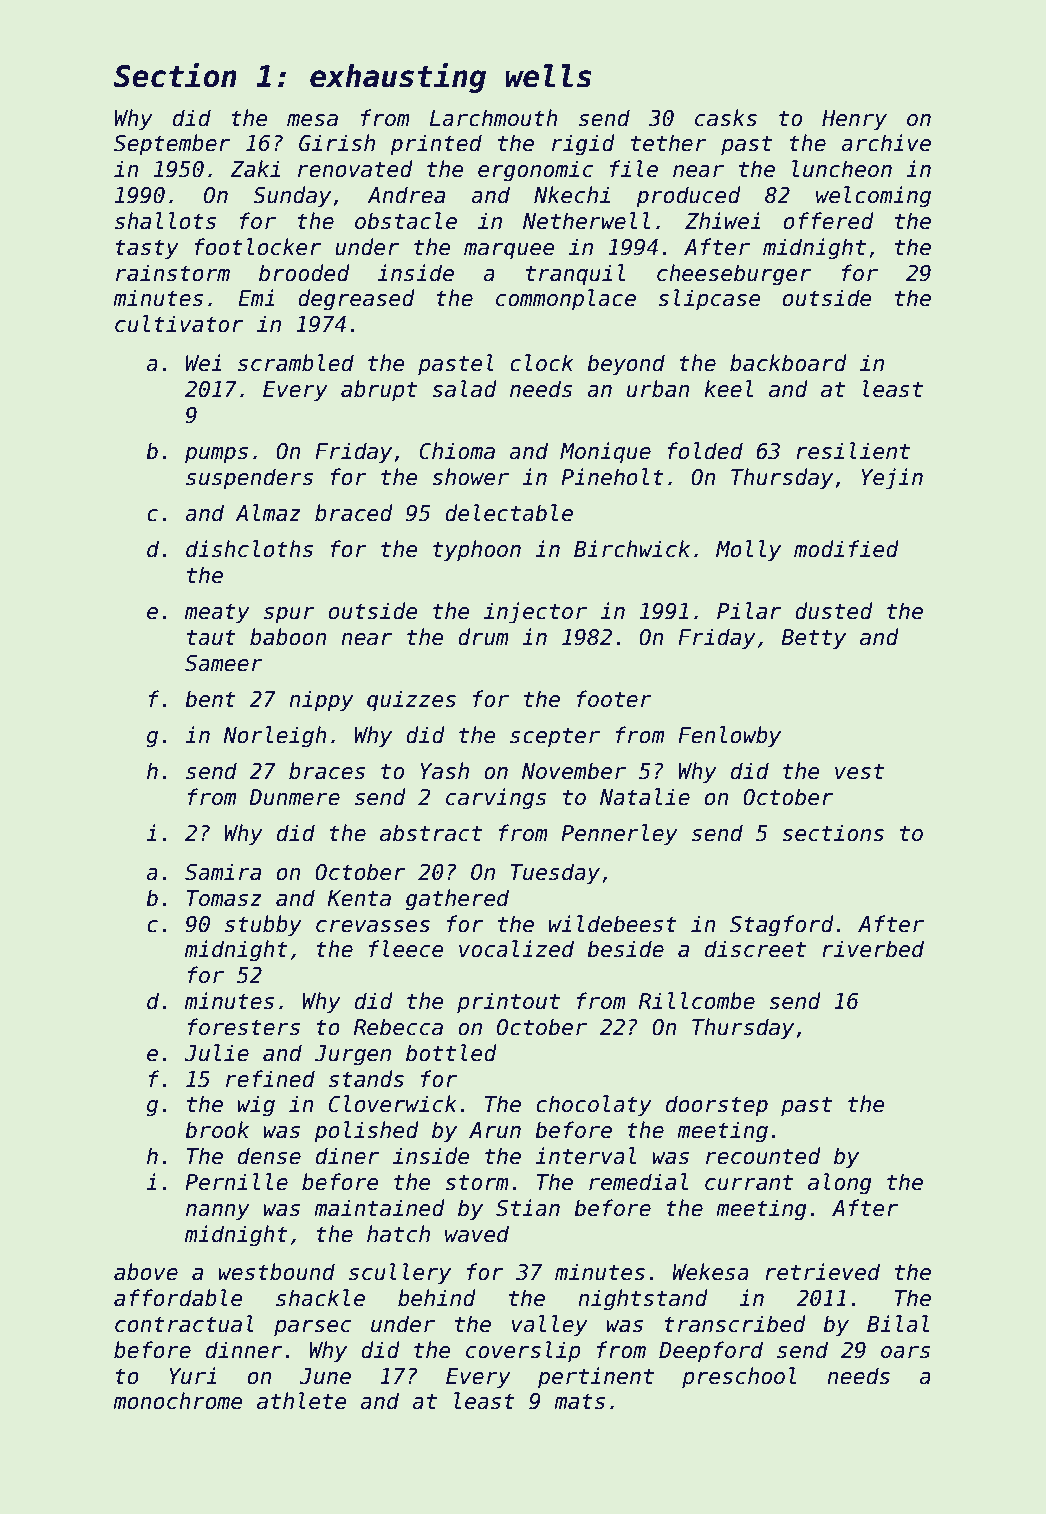 This image has height=1514, width=1046. Describe the element at coordinates (549, 76) in the image. I see `wells` at that location.
